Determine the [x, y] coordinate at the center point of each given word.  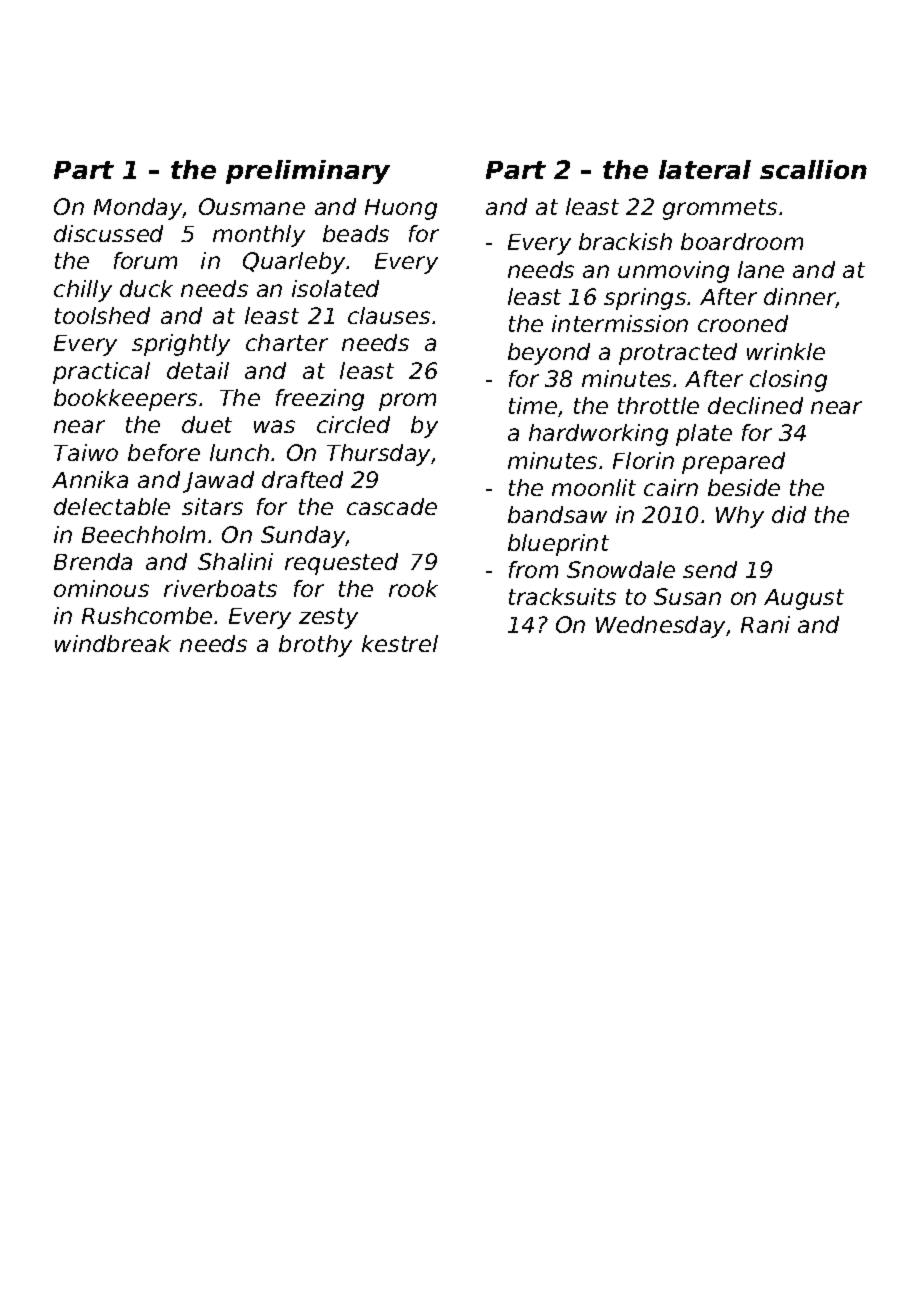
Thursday [378, 455]
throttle [658, 405]
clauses [389, 315]
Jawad [218, 482]
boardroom [742, 241]
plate [704, 435]
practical [101, 373]
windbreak [113, 643]
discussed [108, 233]
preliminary [308, 172]
